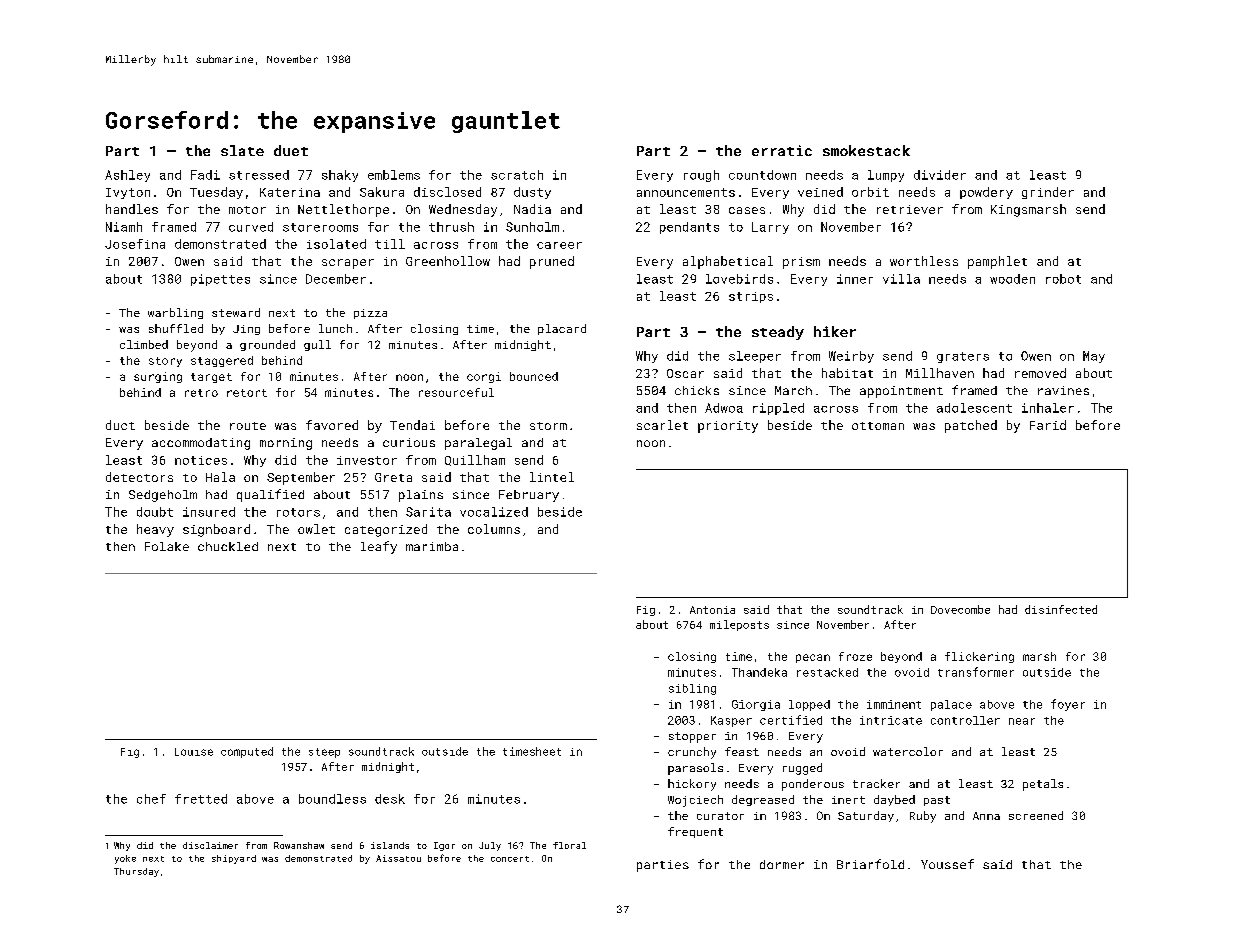  Describe the element at coordinates (155, 530) in the document. I see `heavy` at that location.
